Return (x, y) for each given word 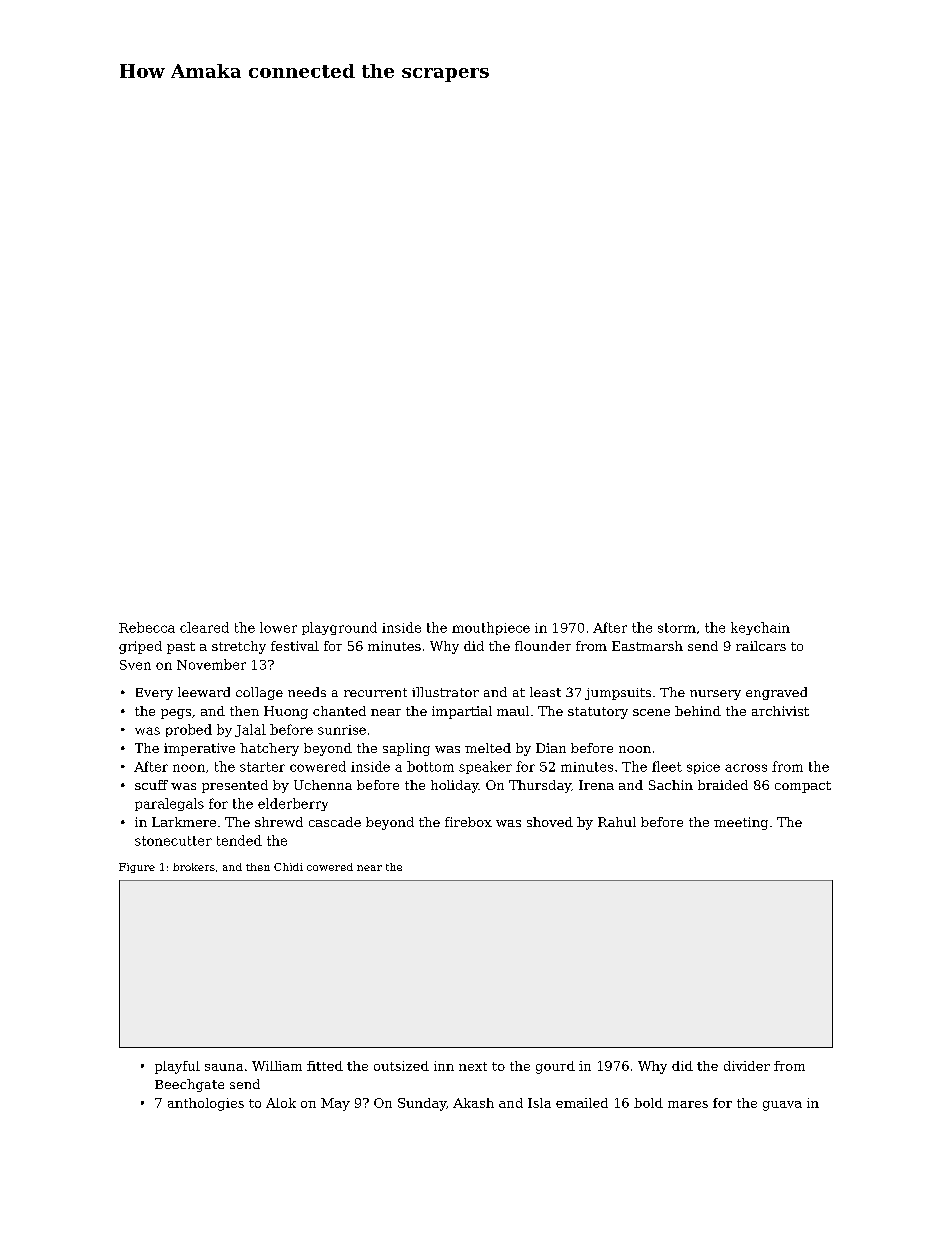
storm (677, 628)
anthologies (206, 1104)
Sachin (671, 785)
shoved (550, 822)
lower (278, 627)
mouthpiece (491, 628)
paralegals (169, 804)
